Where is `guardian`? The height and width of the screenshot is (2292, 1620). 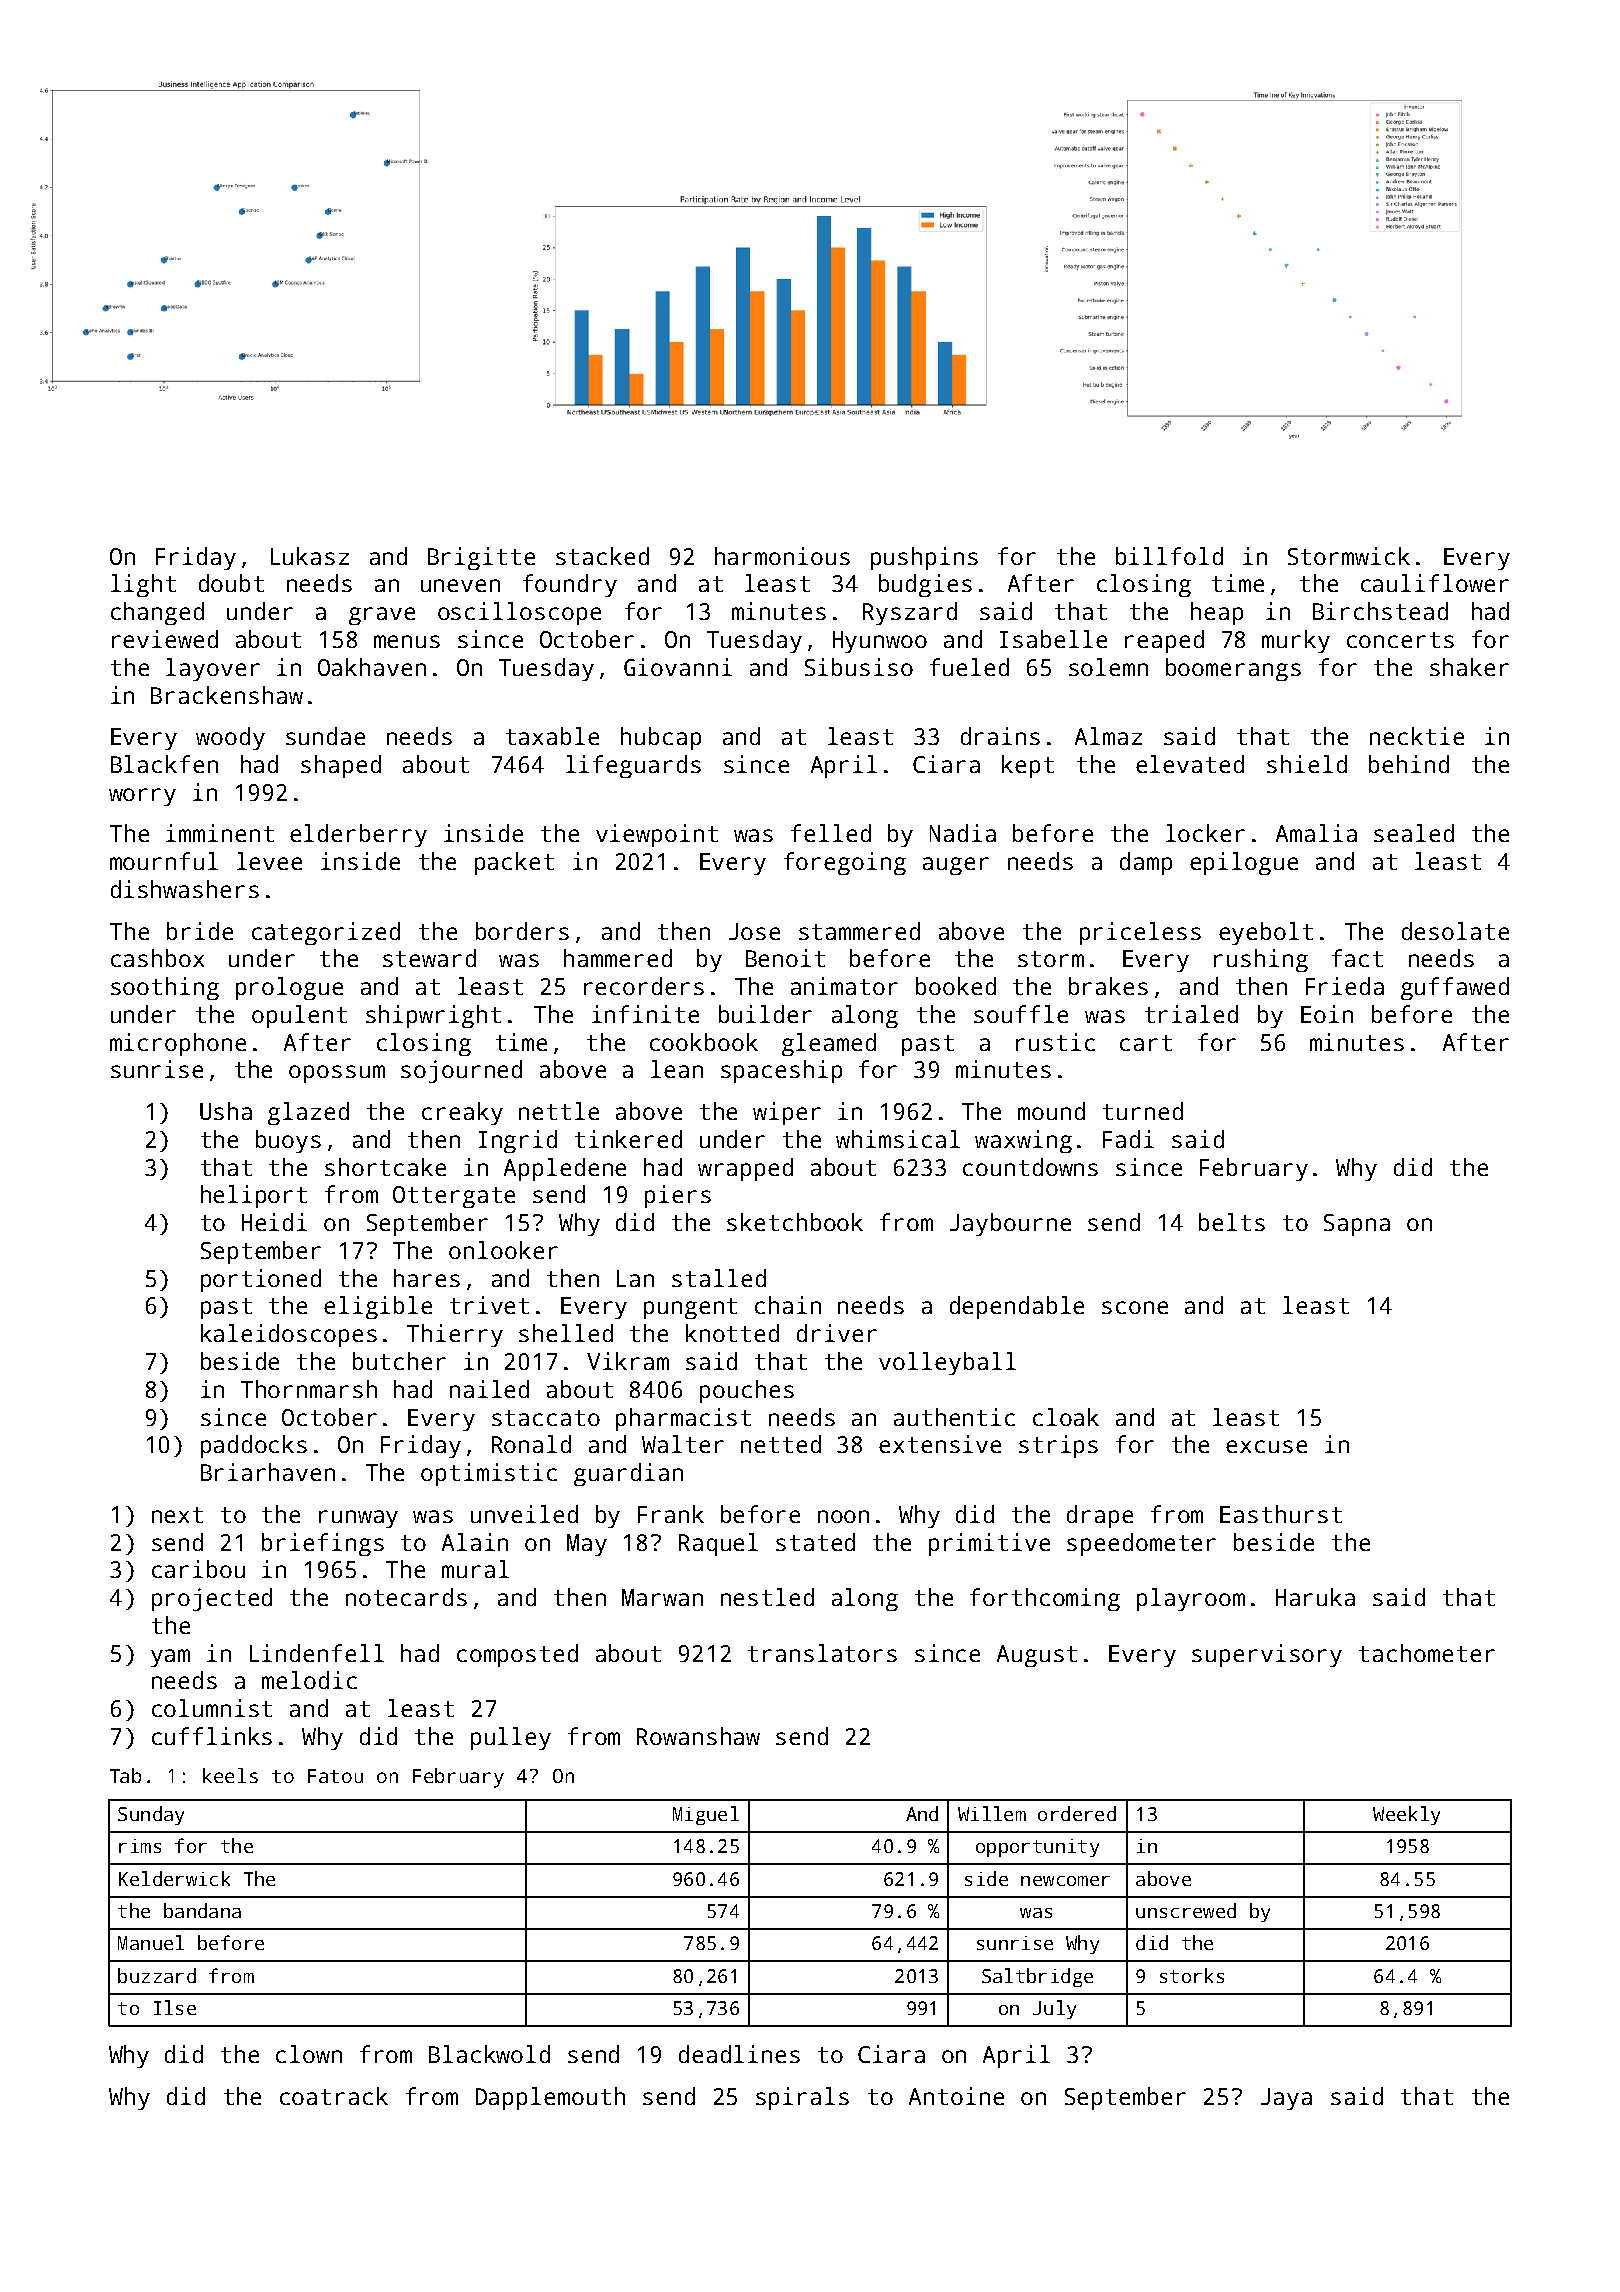
guardian is located at coordinates (628, 1474).
